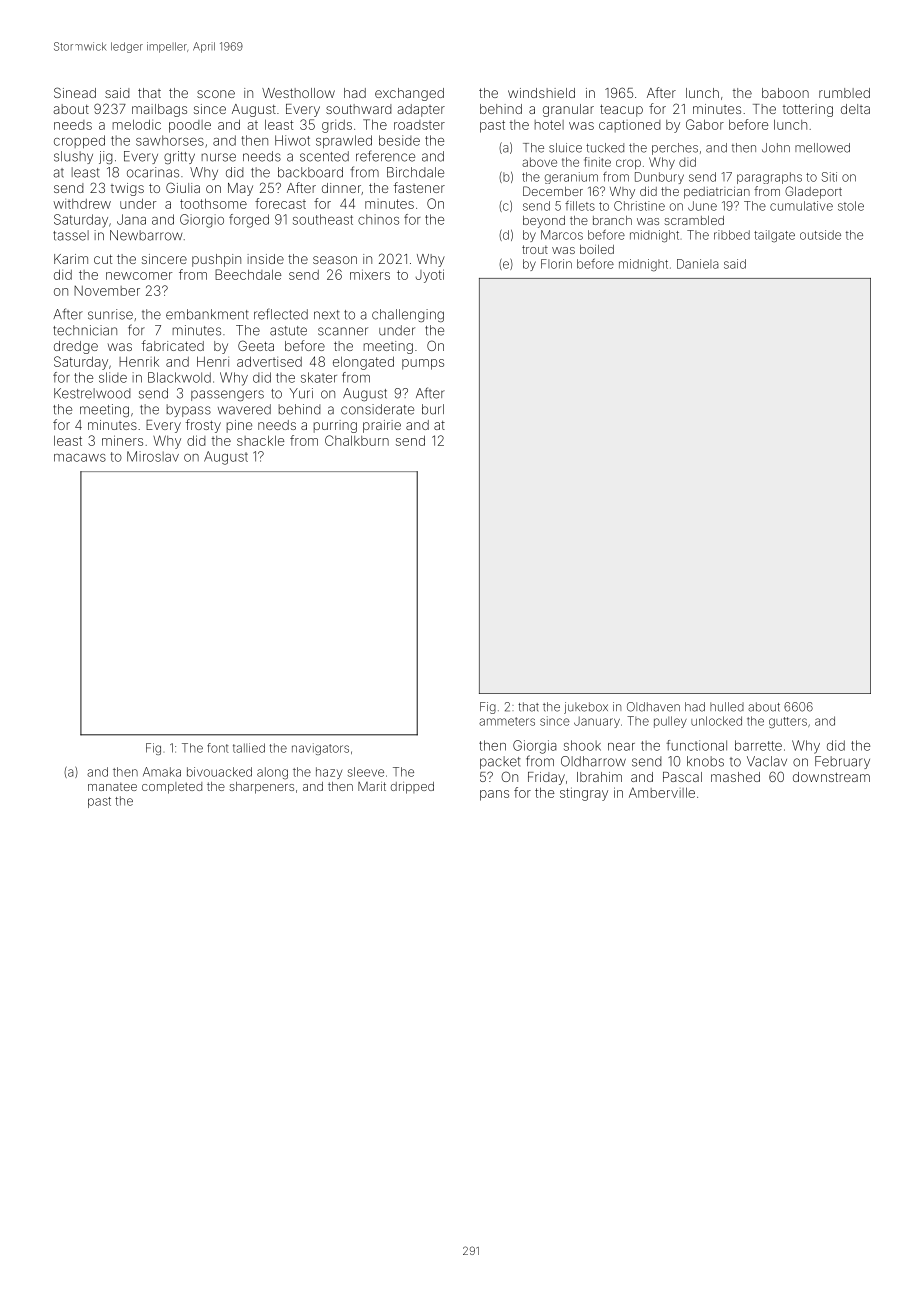 The height and width of the image is (1308, 924). What do you see at coordinates (80, 458) in the image?
I see `macaws` at bounding box center [80, 458].
